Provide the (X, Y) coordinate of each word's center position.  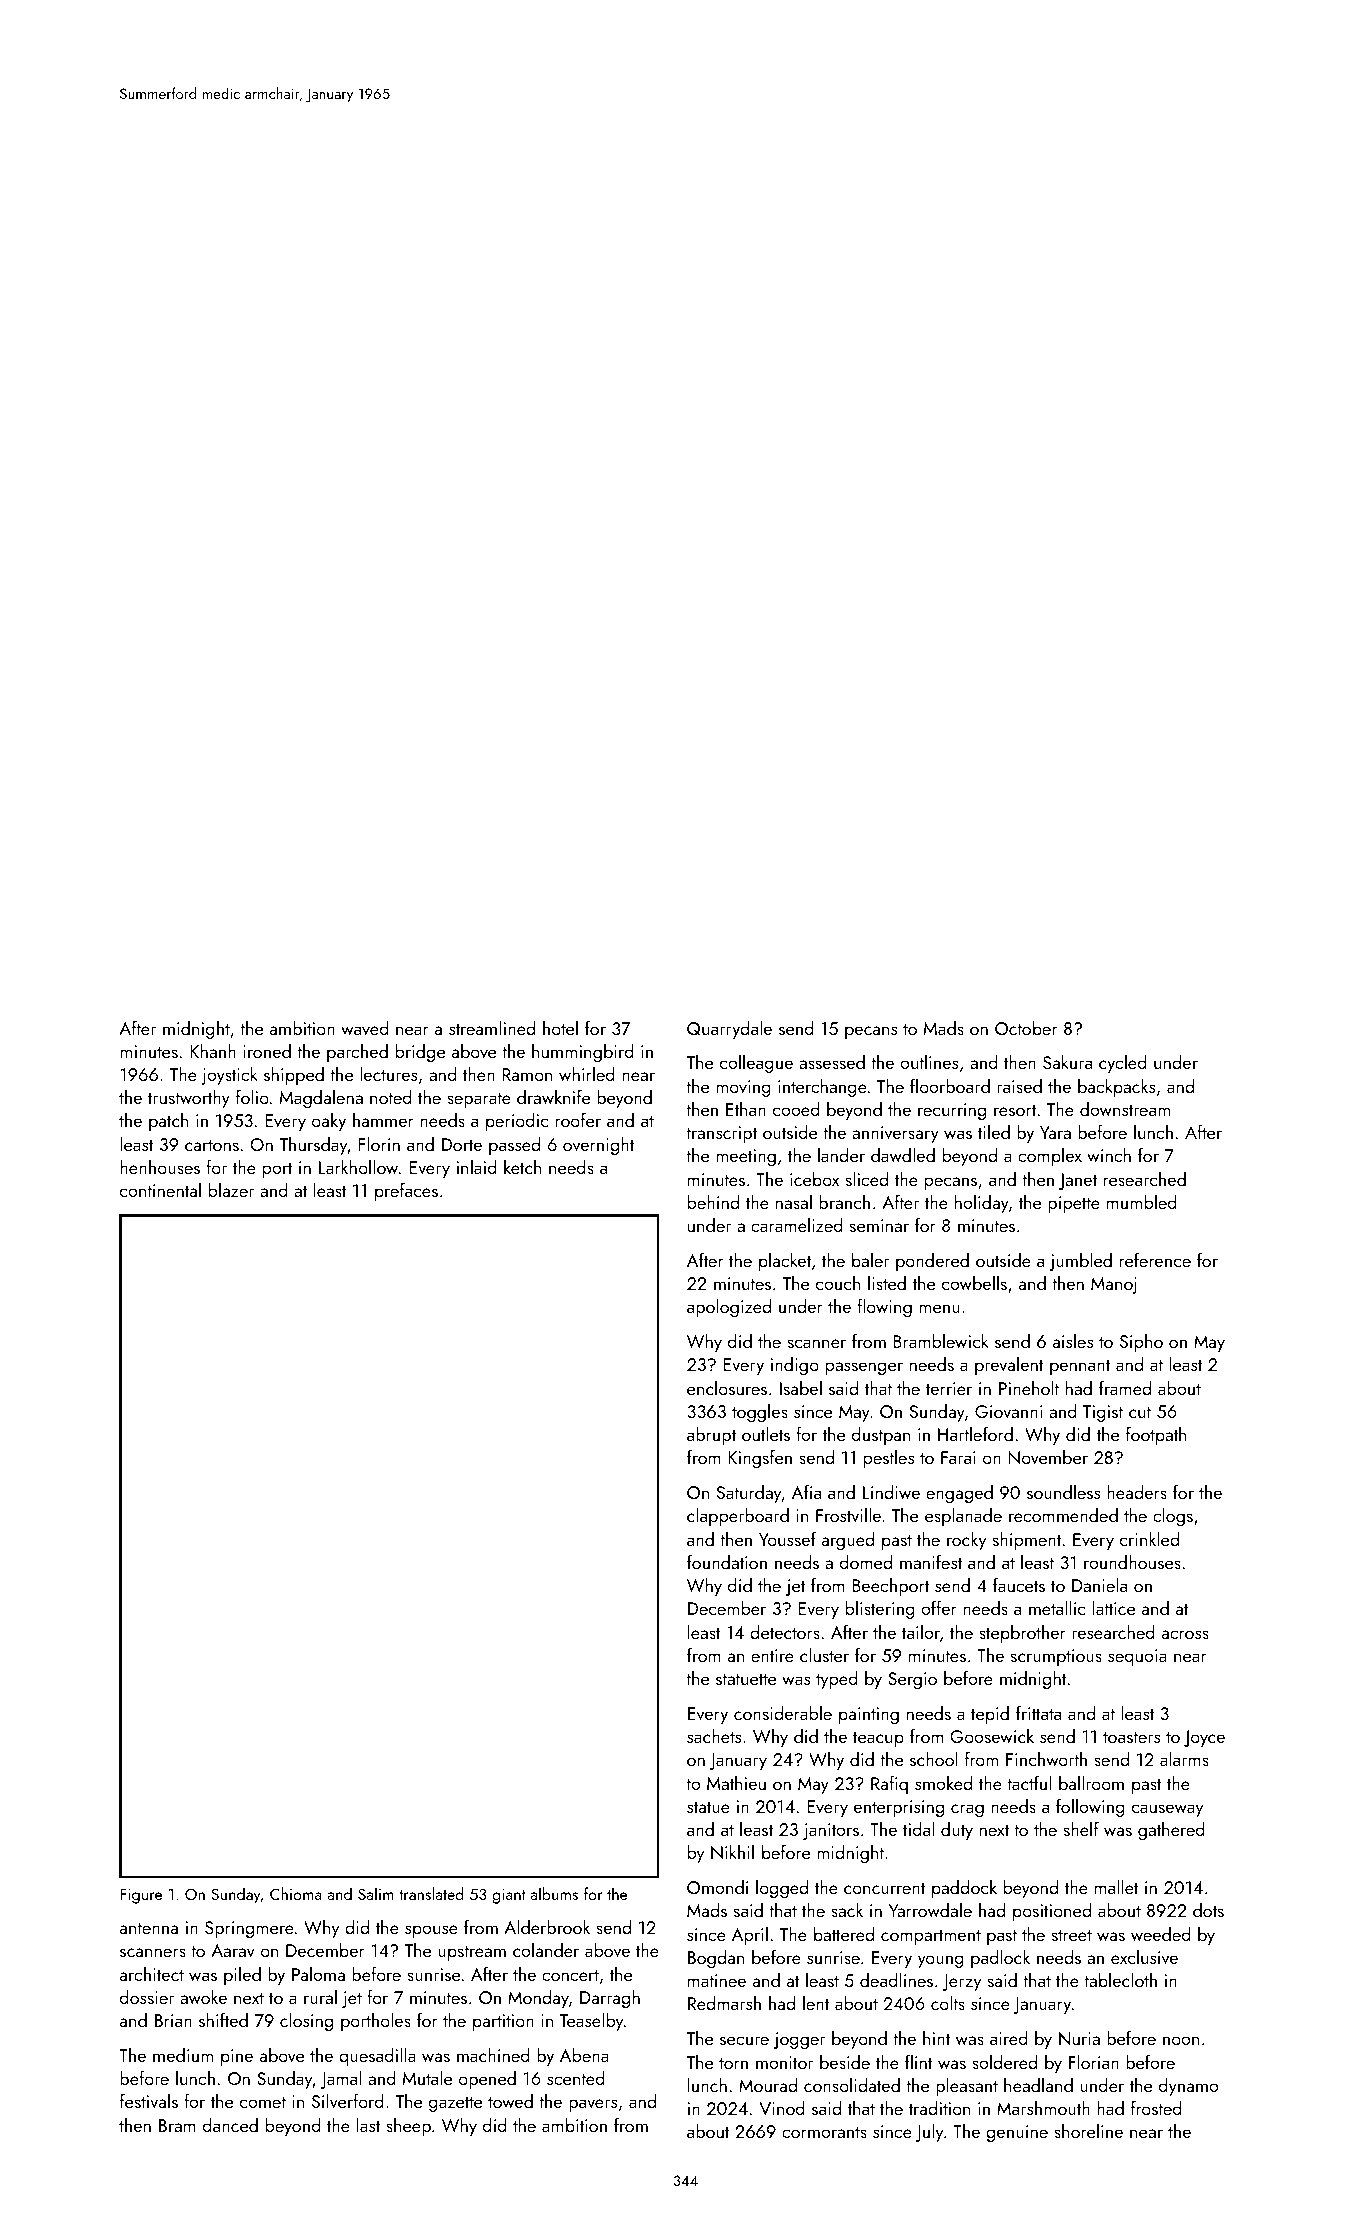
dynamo (1188, 2087)
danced (230, 2125)
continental (160, 1190)
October (1026, 1028)
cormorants (824, 2132)
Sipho (1141, 1343)
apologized (729, 1308)
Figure (141, 1896)
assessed (832, 1062)
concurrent (885, 1888)
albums (554, 1893)
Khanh (213, 1051)
